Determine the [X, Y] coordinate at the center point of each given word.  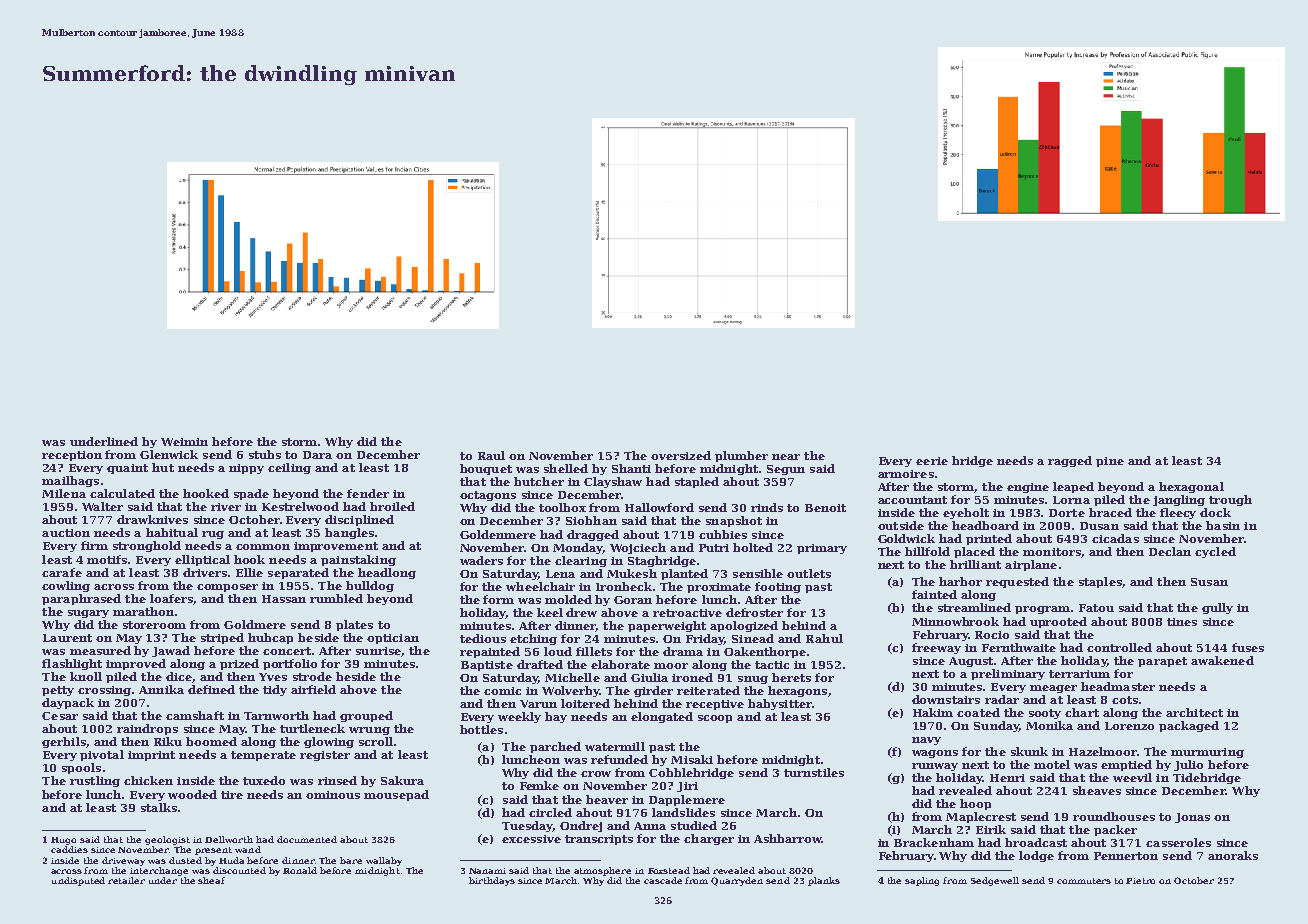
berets [791, 677]
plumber [741, 456]
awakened [1222, 660]
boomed [211, 741]
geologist [167, 840]
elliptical [202, 560]
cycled [1215, 552]
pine [1110, 462]
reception [72, 456]
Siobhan [591, 520]
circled [550, 812]
